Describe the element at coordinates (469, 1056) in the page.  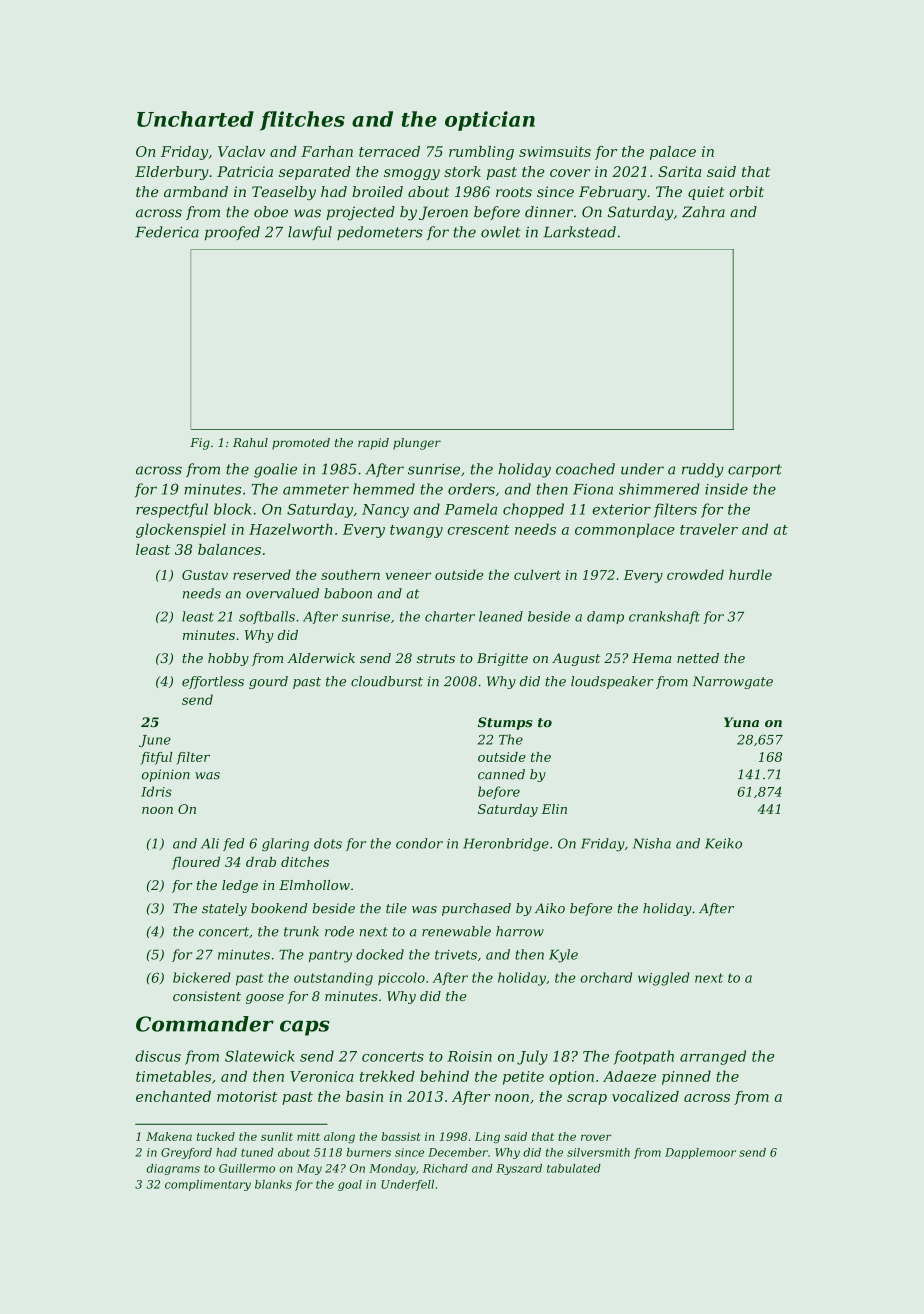
I see `Roisin` at that location.
